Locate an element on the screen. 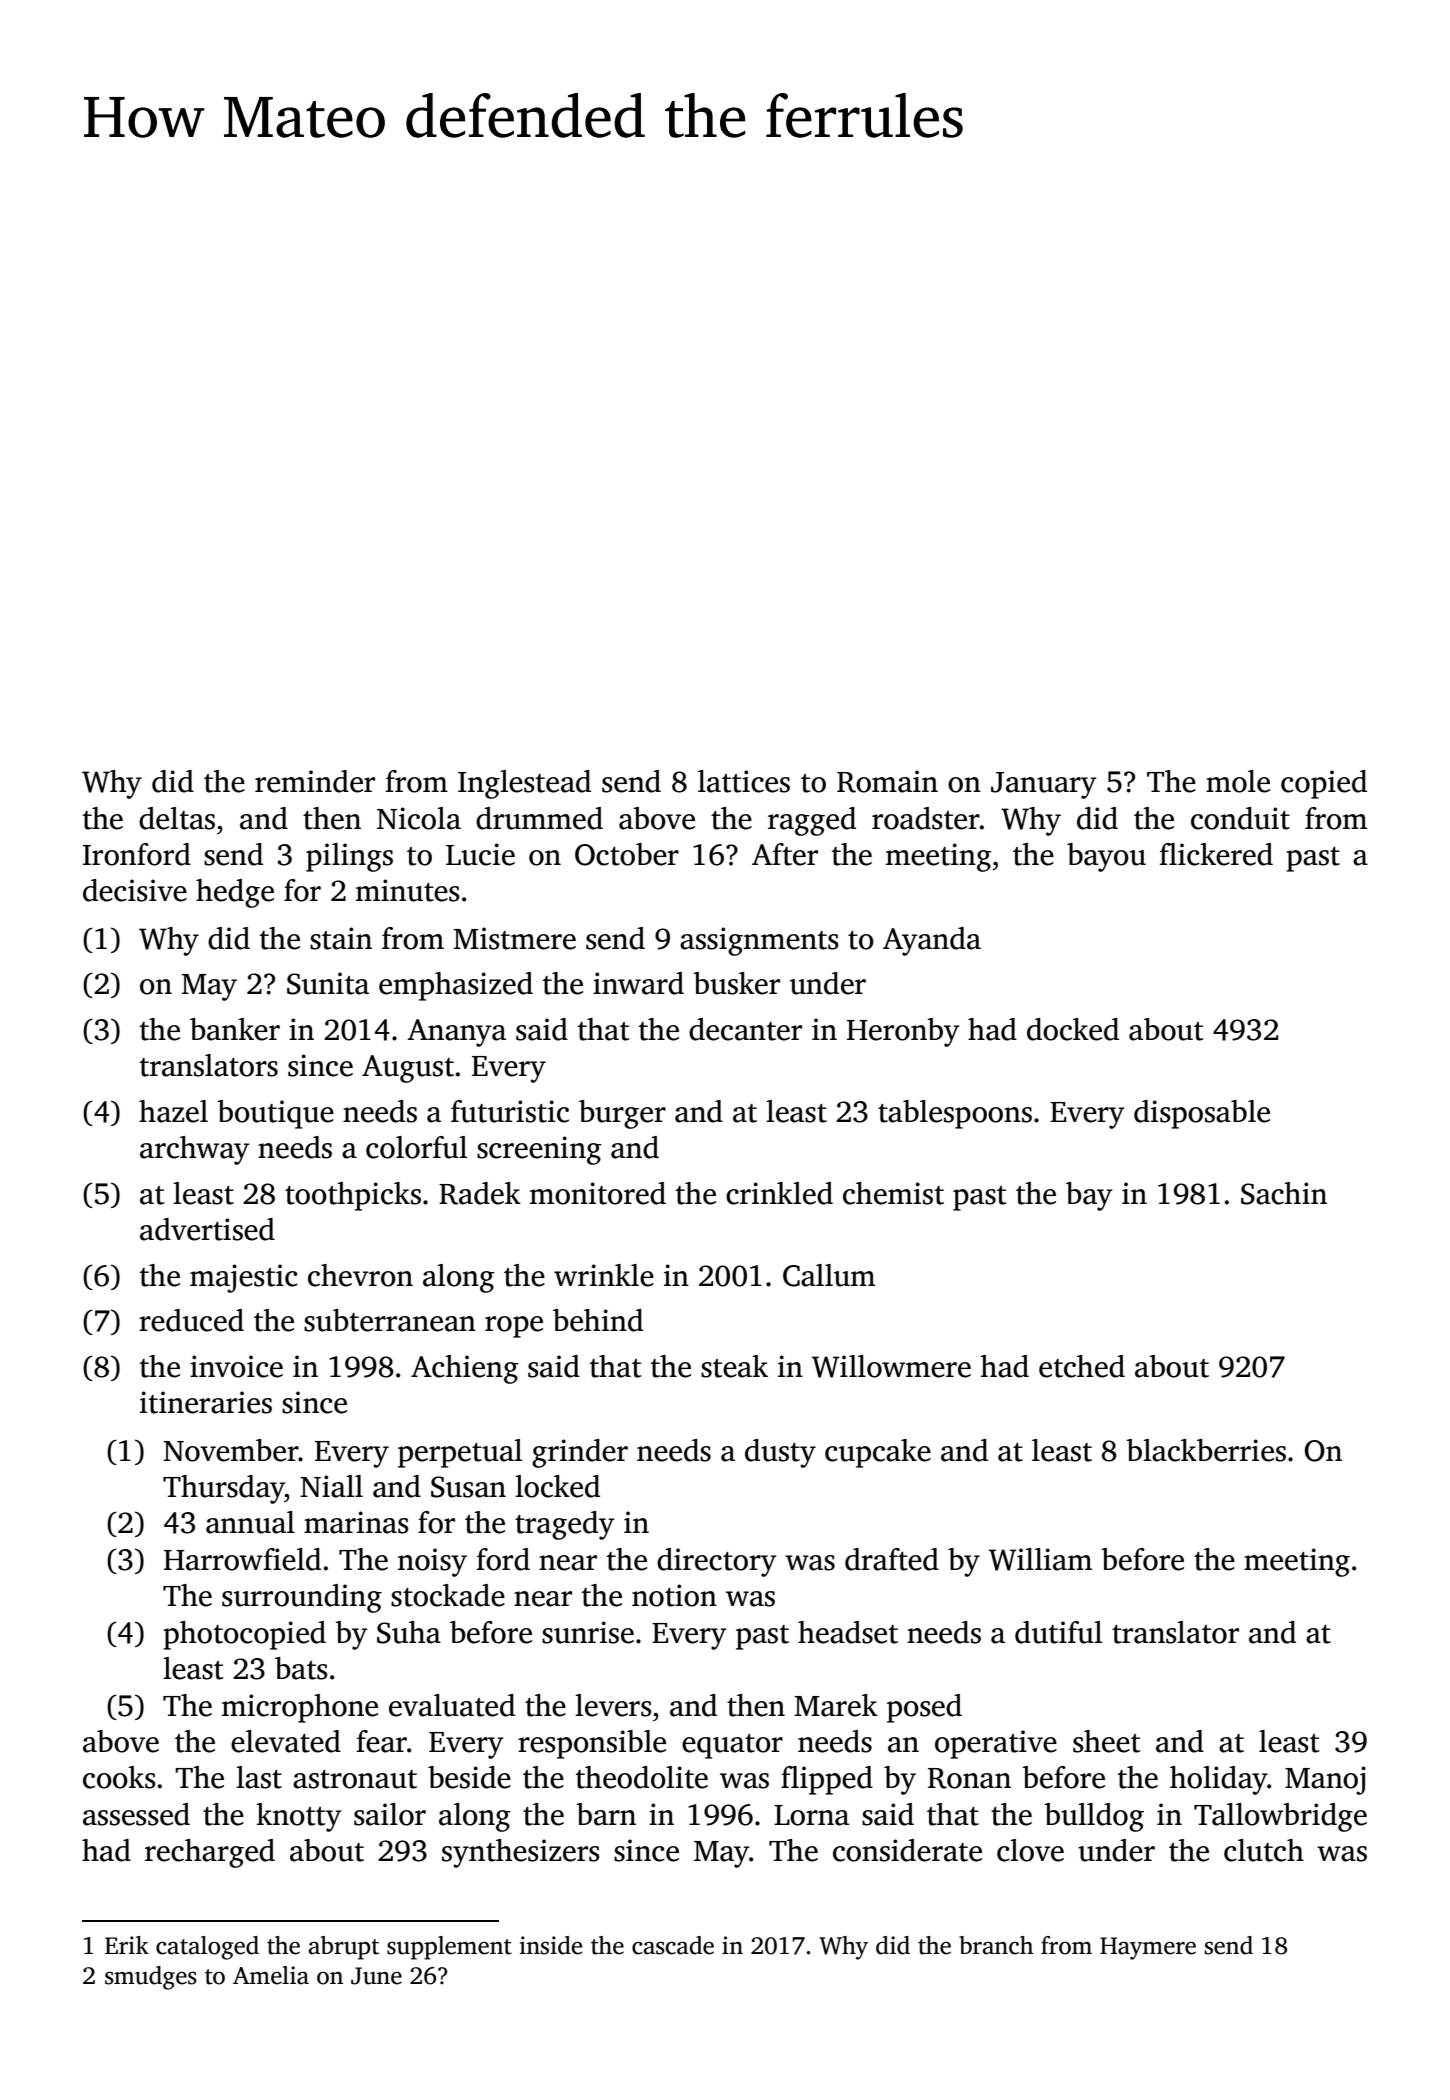 The image size is (1450, 2100). reminder is located at coordinates (315, 781).
